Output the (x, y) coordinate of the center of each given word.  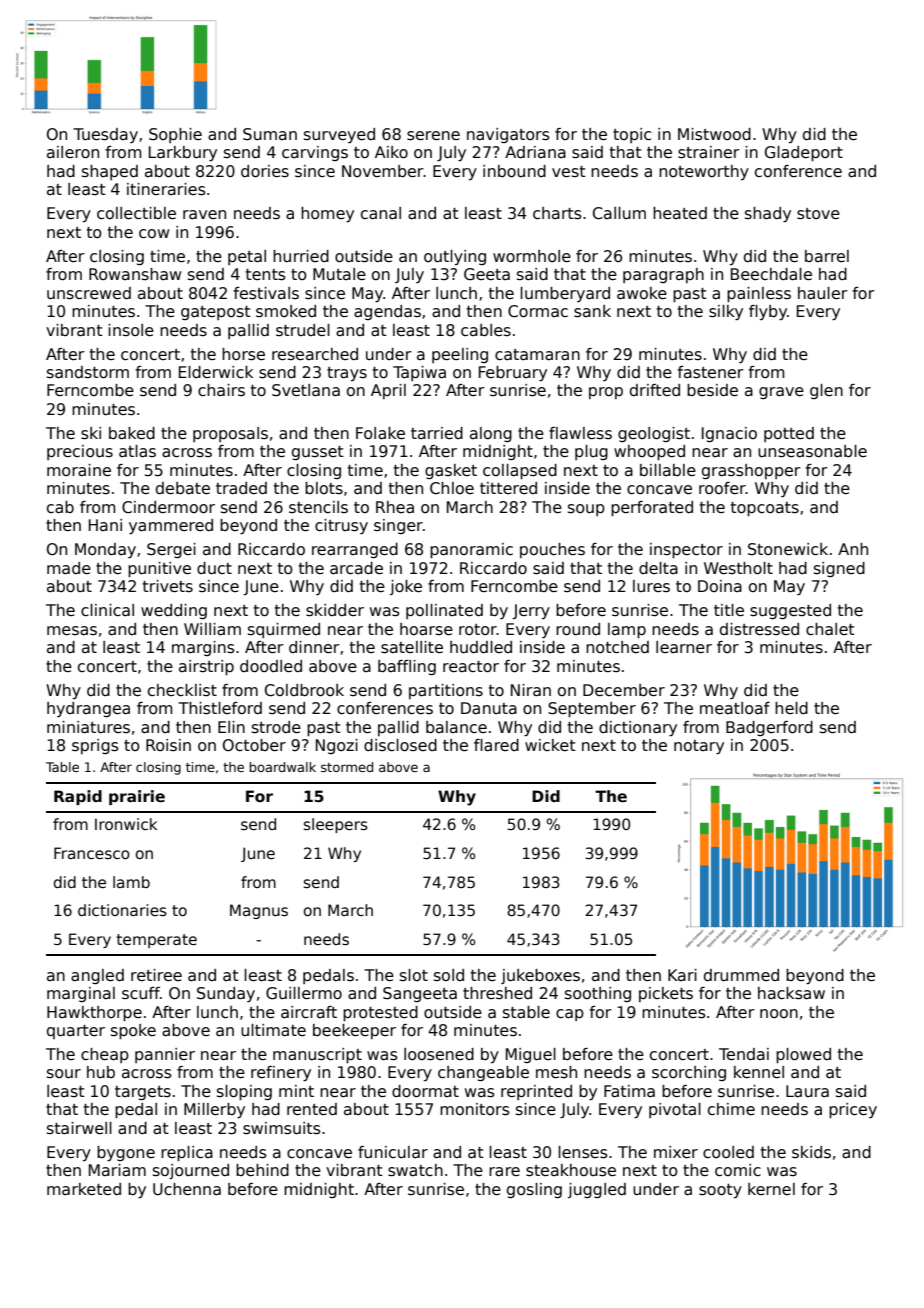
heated (680, 213)
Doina (720, 586)
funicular (393, 1152)
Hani (105, 525)
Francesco (92, 853)
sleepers (336, 825)
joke (406, 587)
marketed (84, 1189)
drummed (741, 975)
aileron (73, 152)
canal (381, 213)
